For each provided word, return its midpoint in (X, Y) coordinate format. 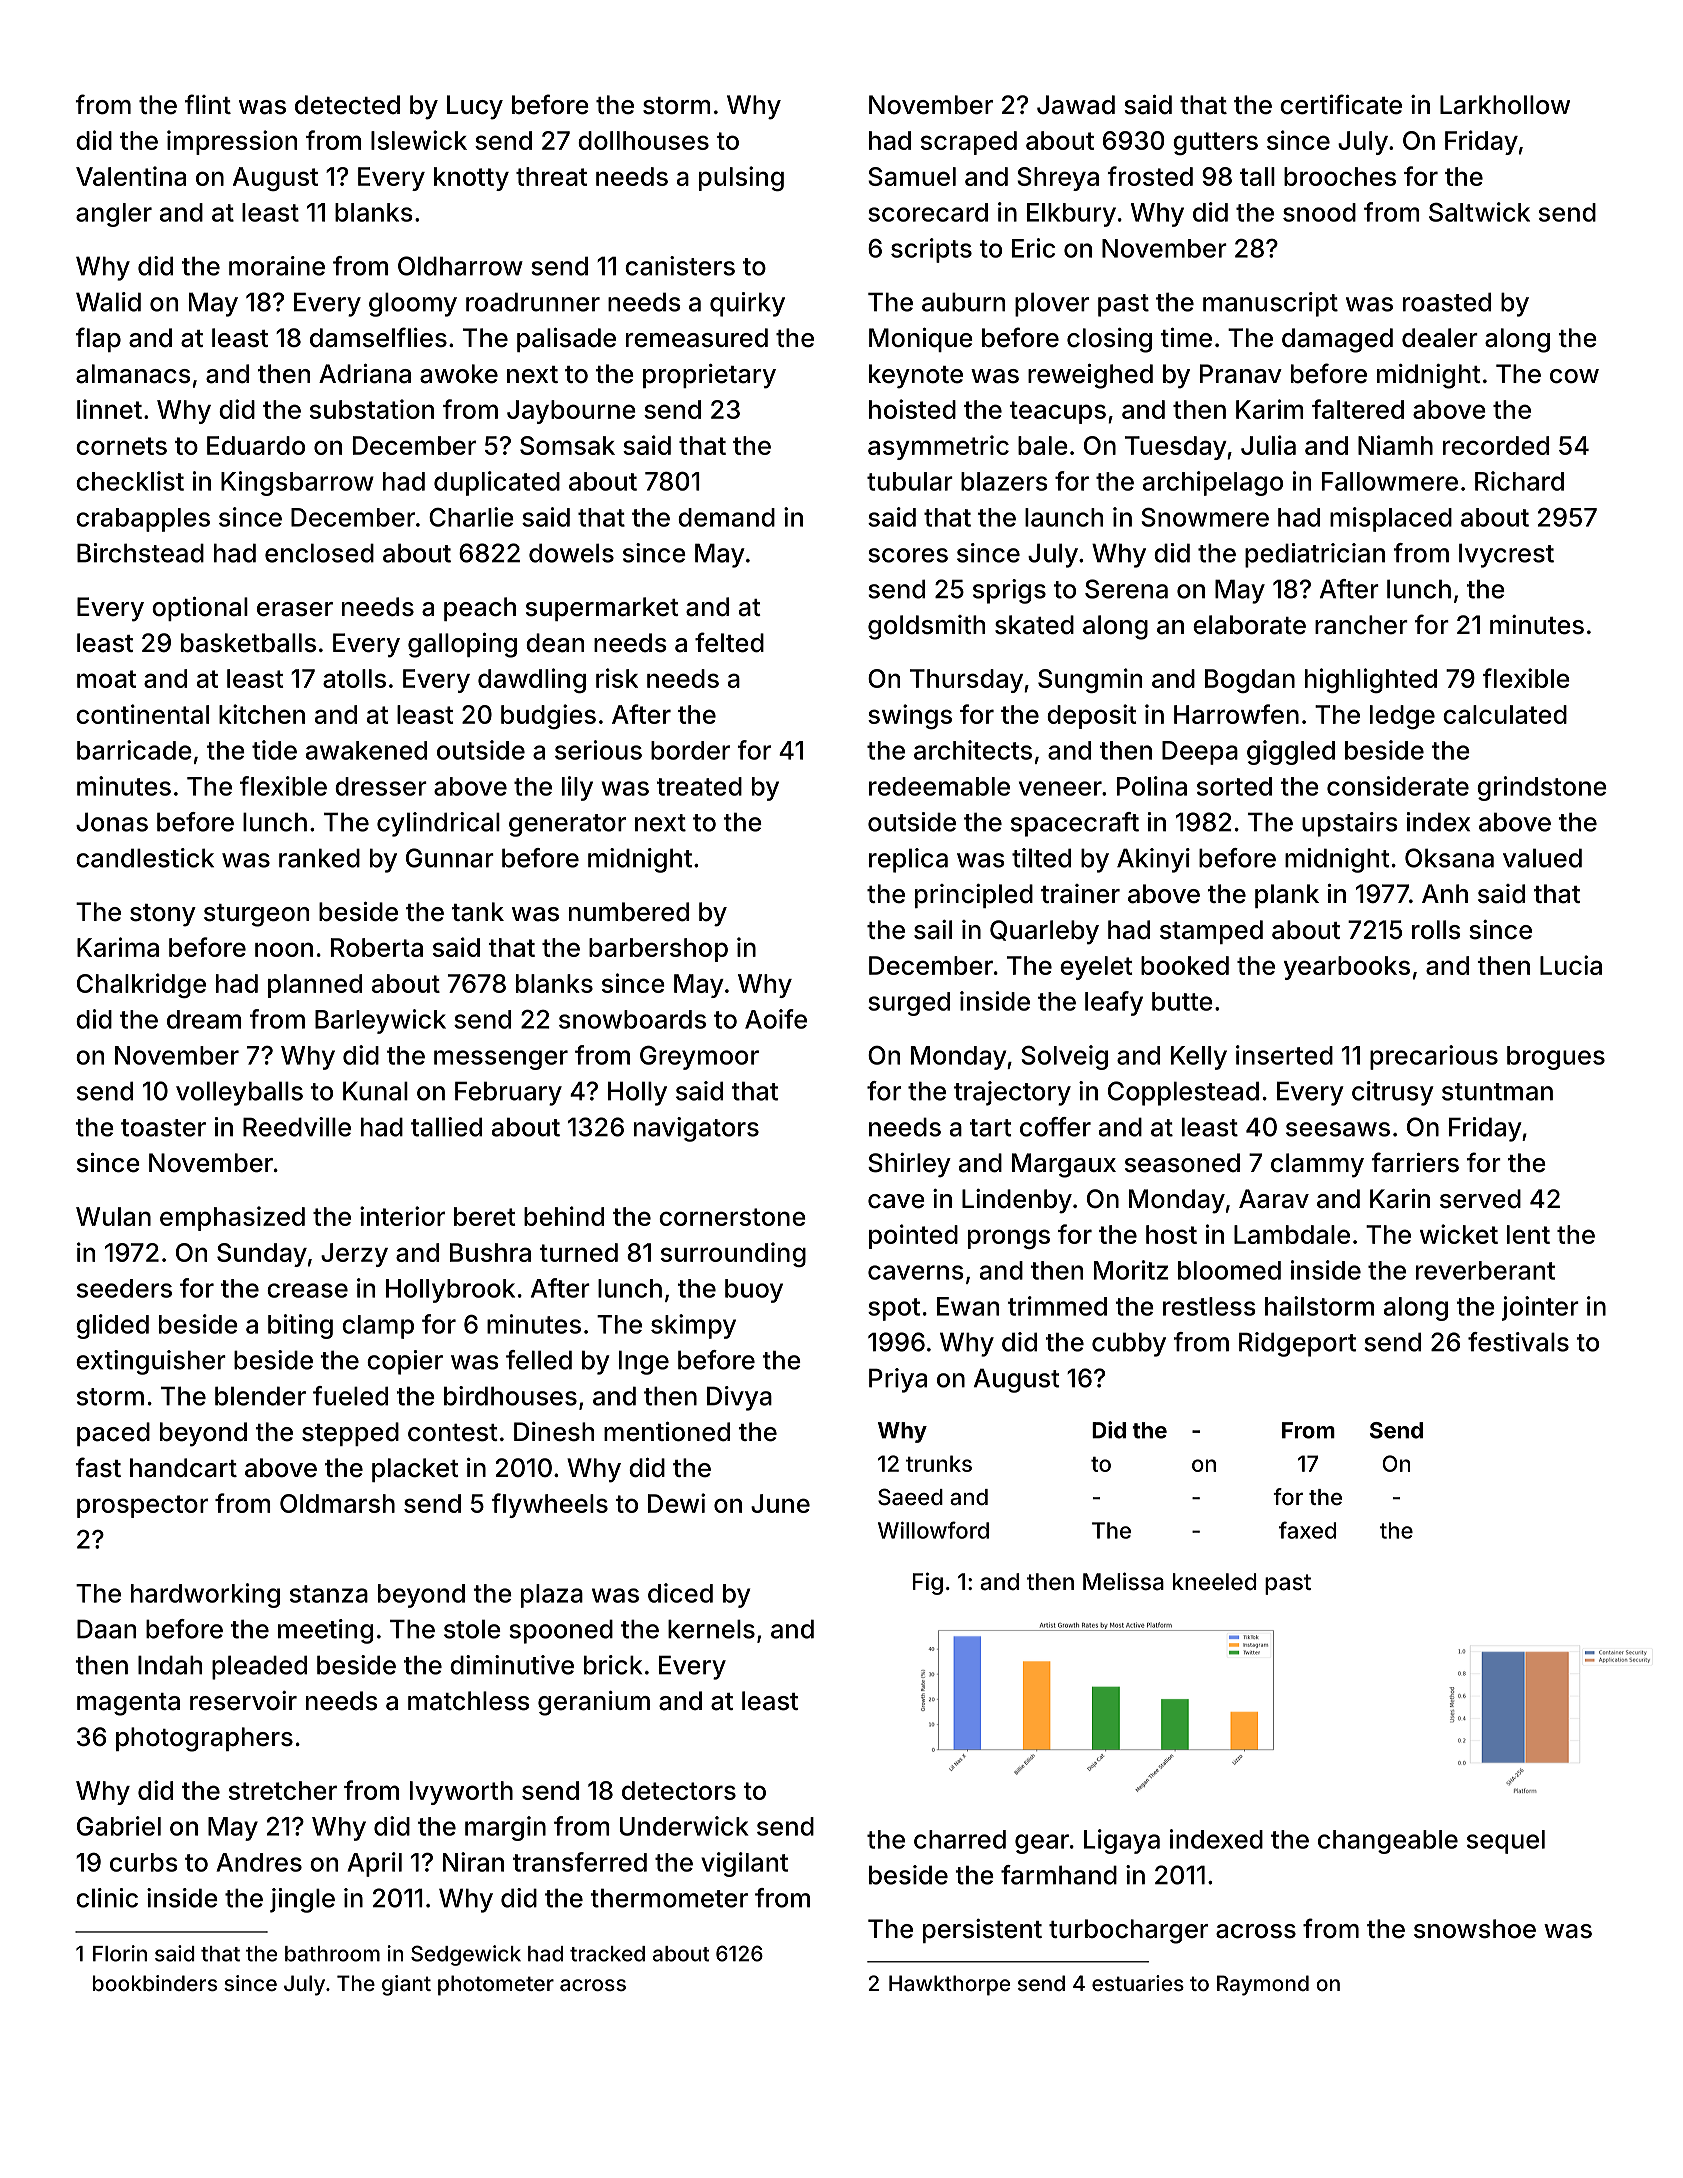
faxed (1307, 1530)
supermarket (602, 609)
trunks (939, 1463)
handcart (183, 1468)
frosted (1150, 176)
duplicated (497, 483)
